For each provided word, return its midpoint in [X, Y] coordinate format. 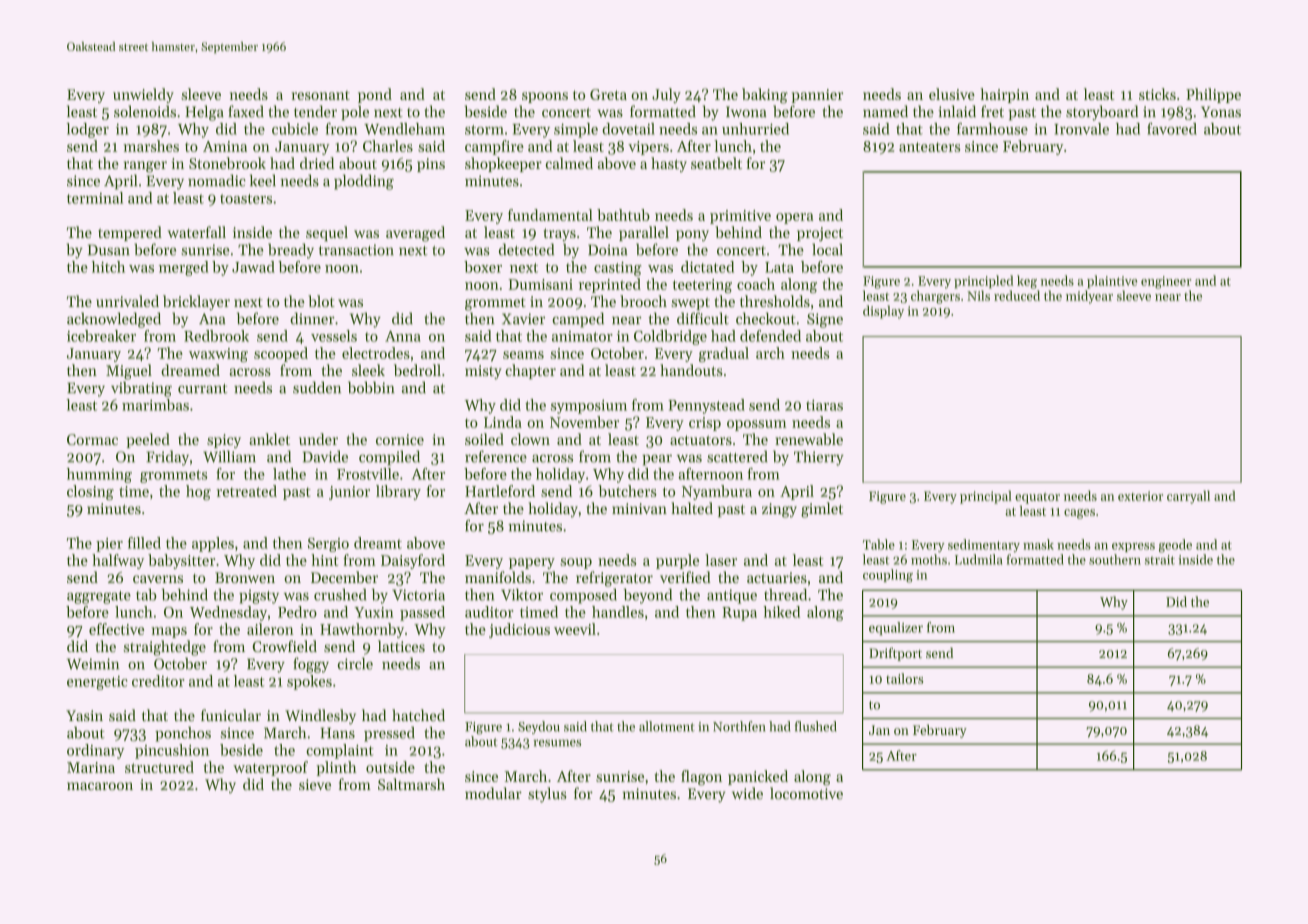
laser [721, 560]
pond [375, 95]
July [666, 95]
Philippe [1213, 95]
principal [986, 497]
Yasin [84, 715]
